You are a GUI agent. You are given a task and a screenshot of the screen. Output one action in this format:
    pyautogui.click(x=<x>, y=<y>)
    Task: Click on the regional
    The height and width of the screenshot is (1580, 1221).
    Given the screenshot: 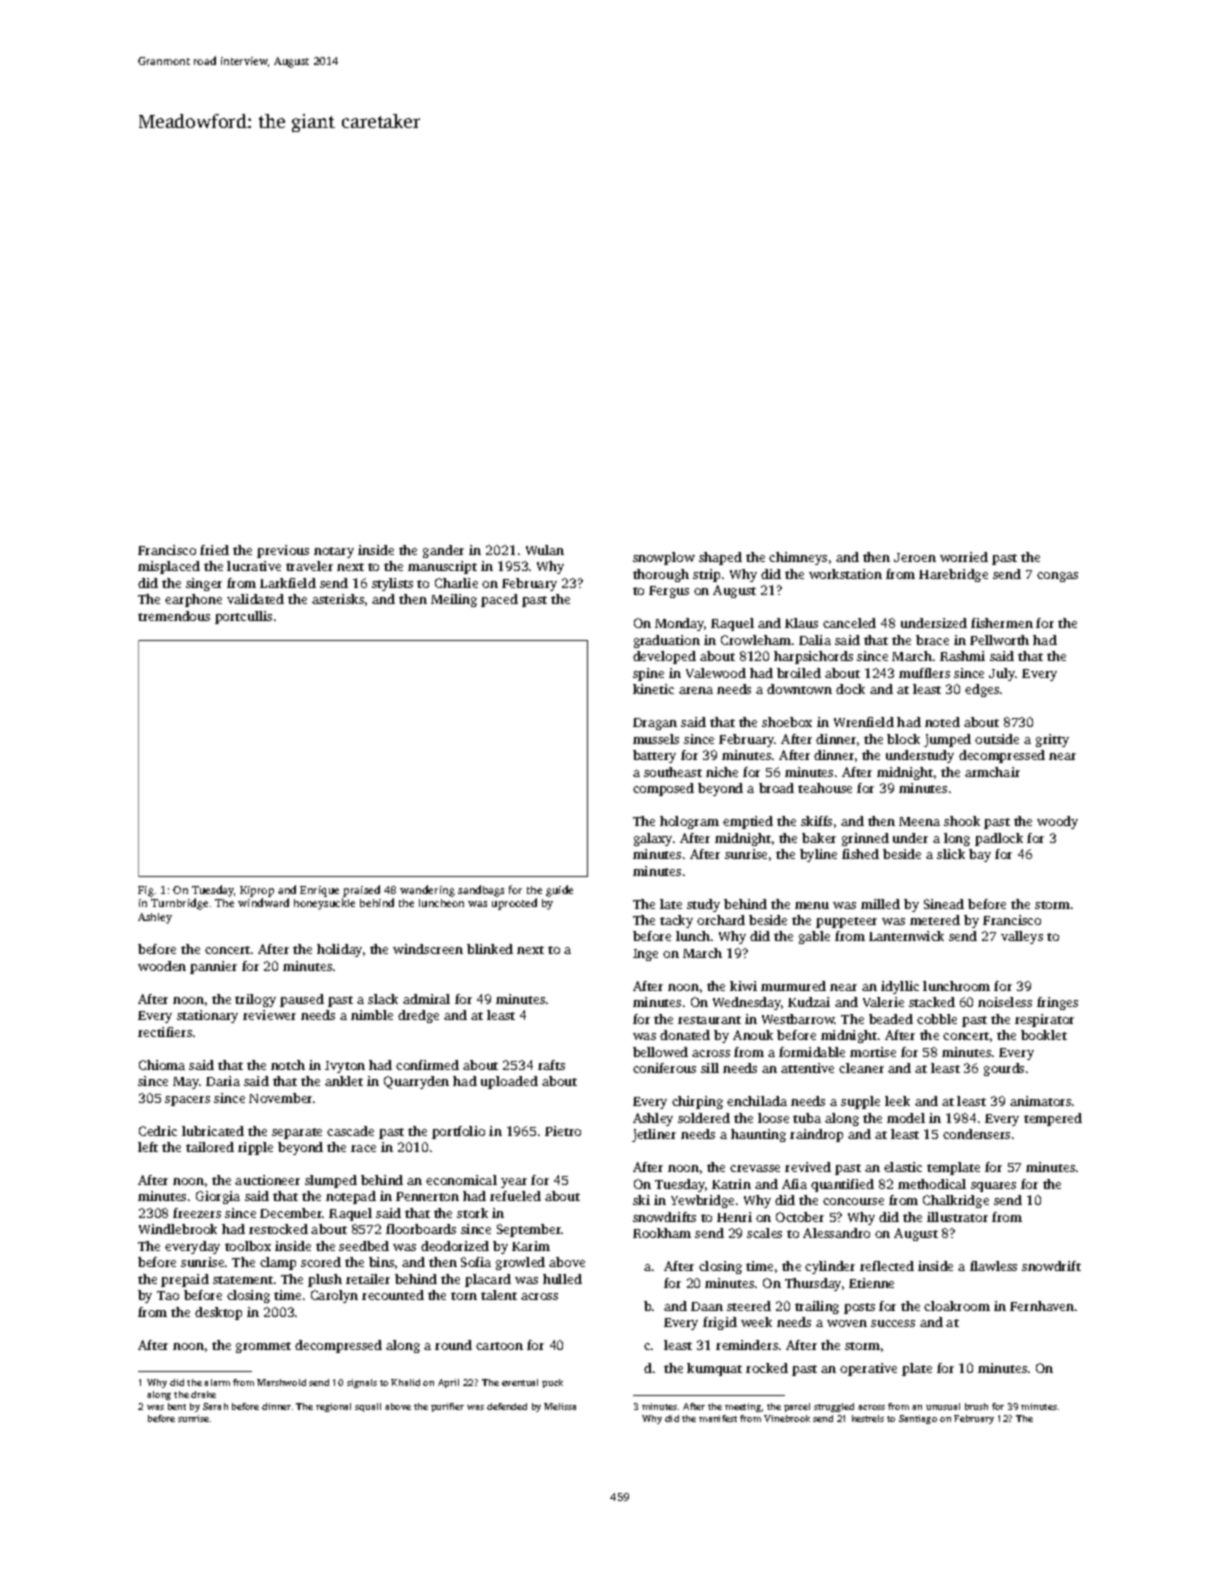 What is the action you would take?
    pyautogui.click(x=333, y=1407)
